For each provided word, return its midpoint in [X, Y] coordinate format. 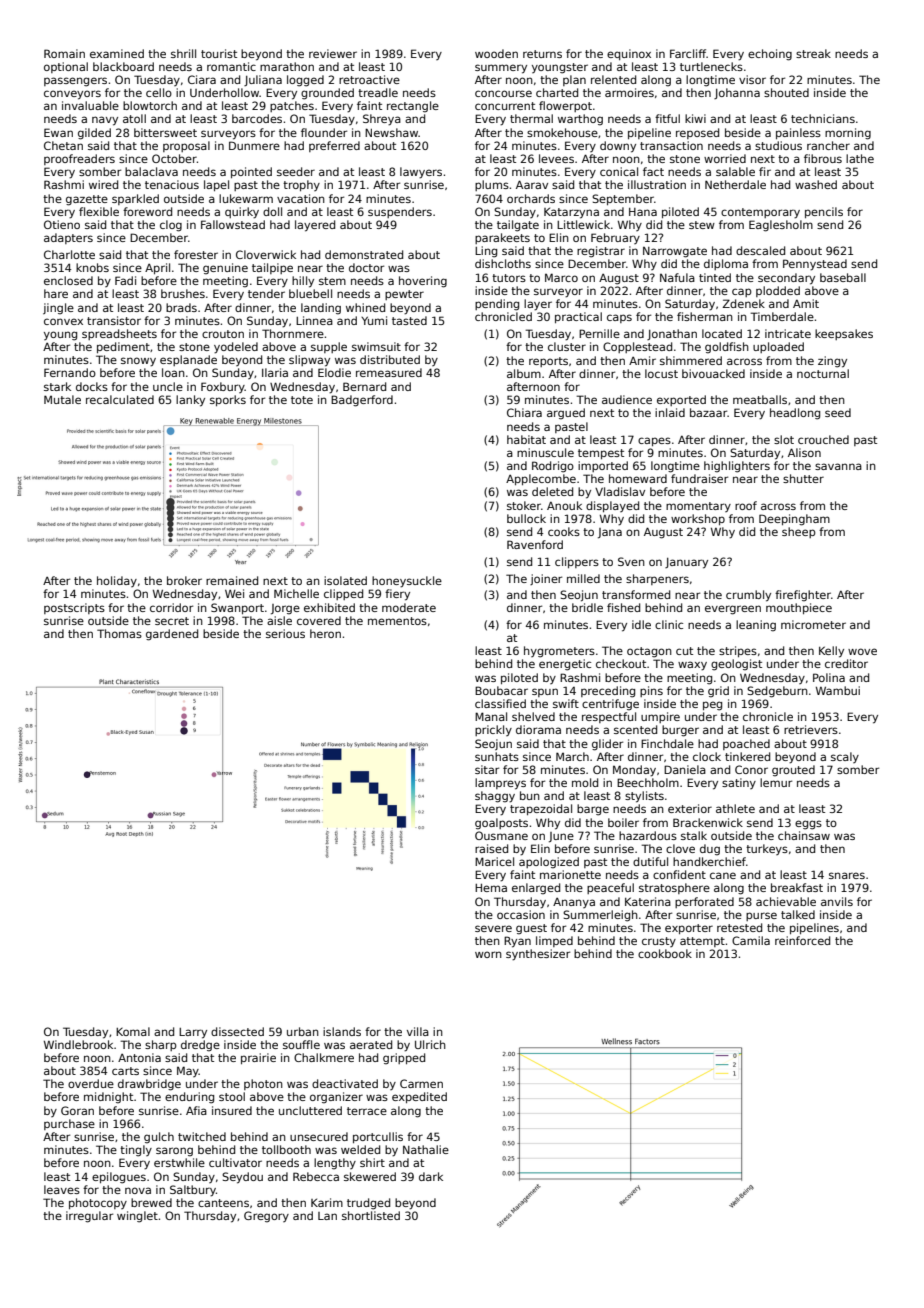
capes [654, 441]
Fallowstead [233, 224]
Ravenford [535, 544]
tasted [409, 320]
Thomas [119, 633]
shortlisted [371, 1215]
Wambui [838, 690]
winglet [137, 1217]
